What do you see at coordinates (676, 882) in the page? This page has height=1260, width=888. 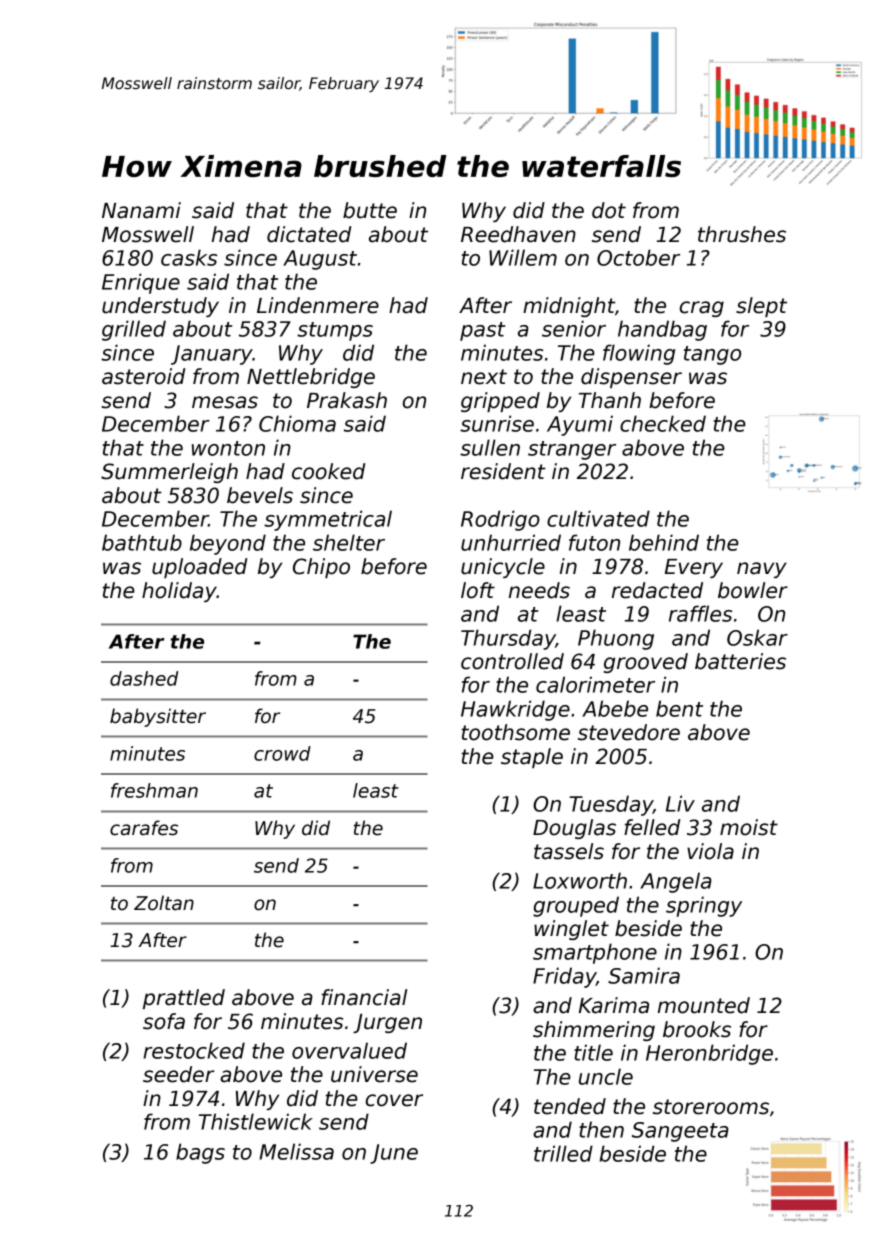 I see `Angela` at bounding box center [676, 882].
